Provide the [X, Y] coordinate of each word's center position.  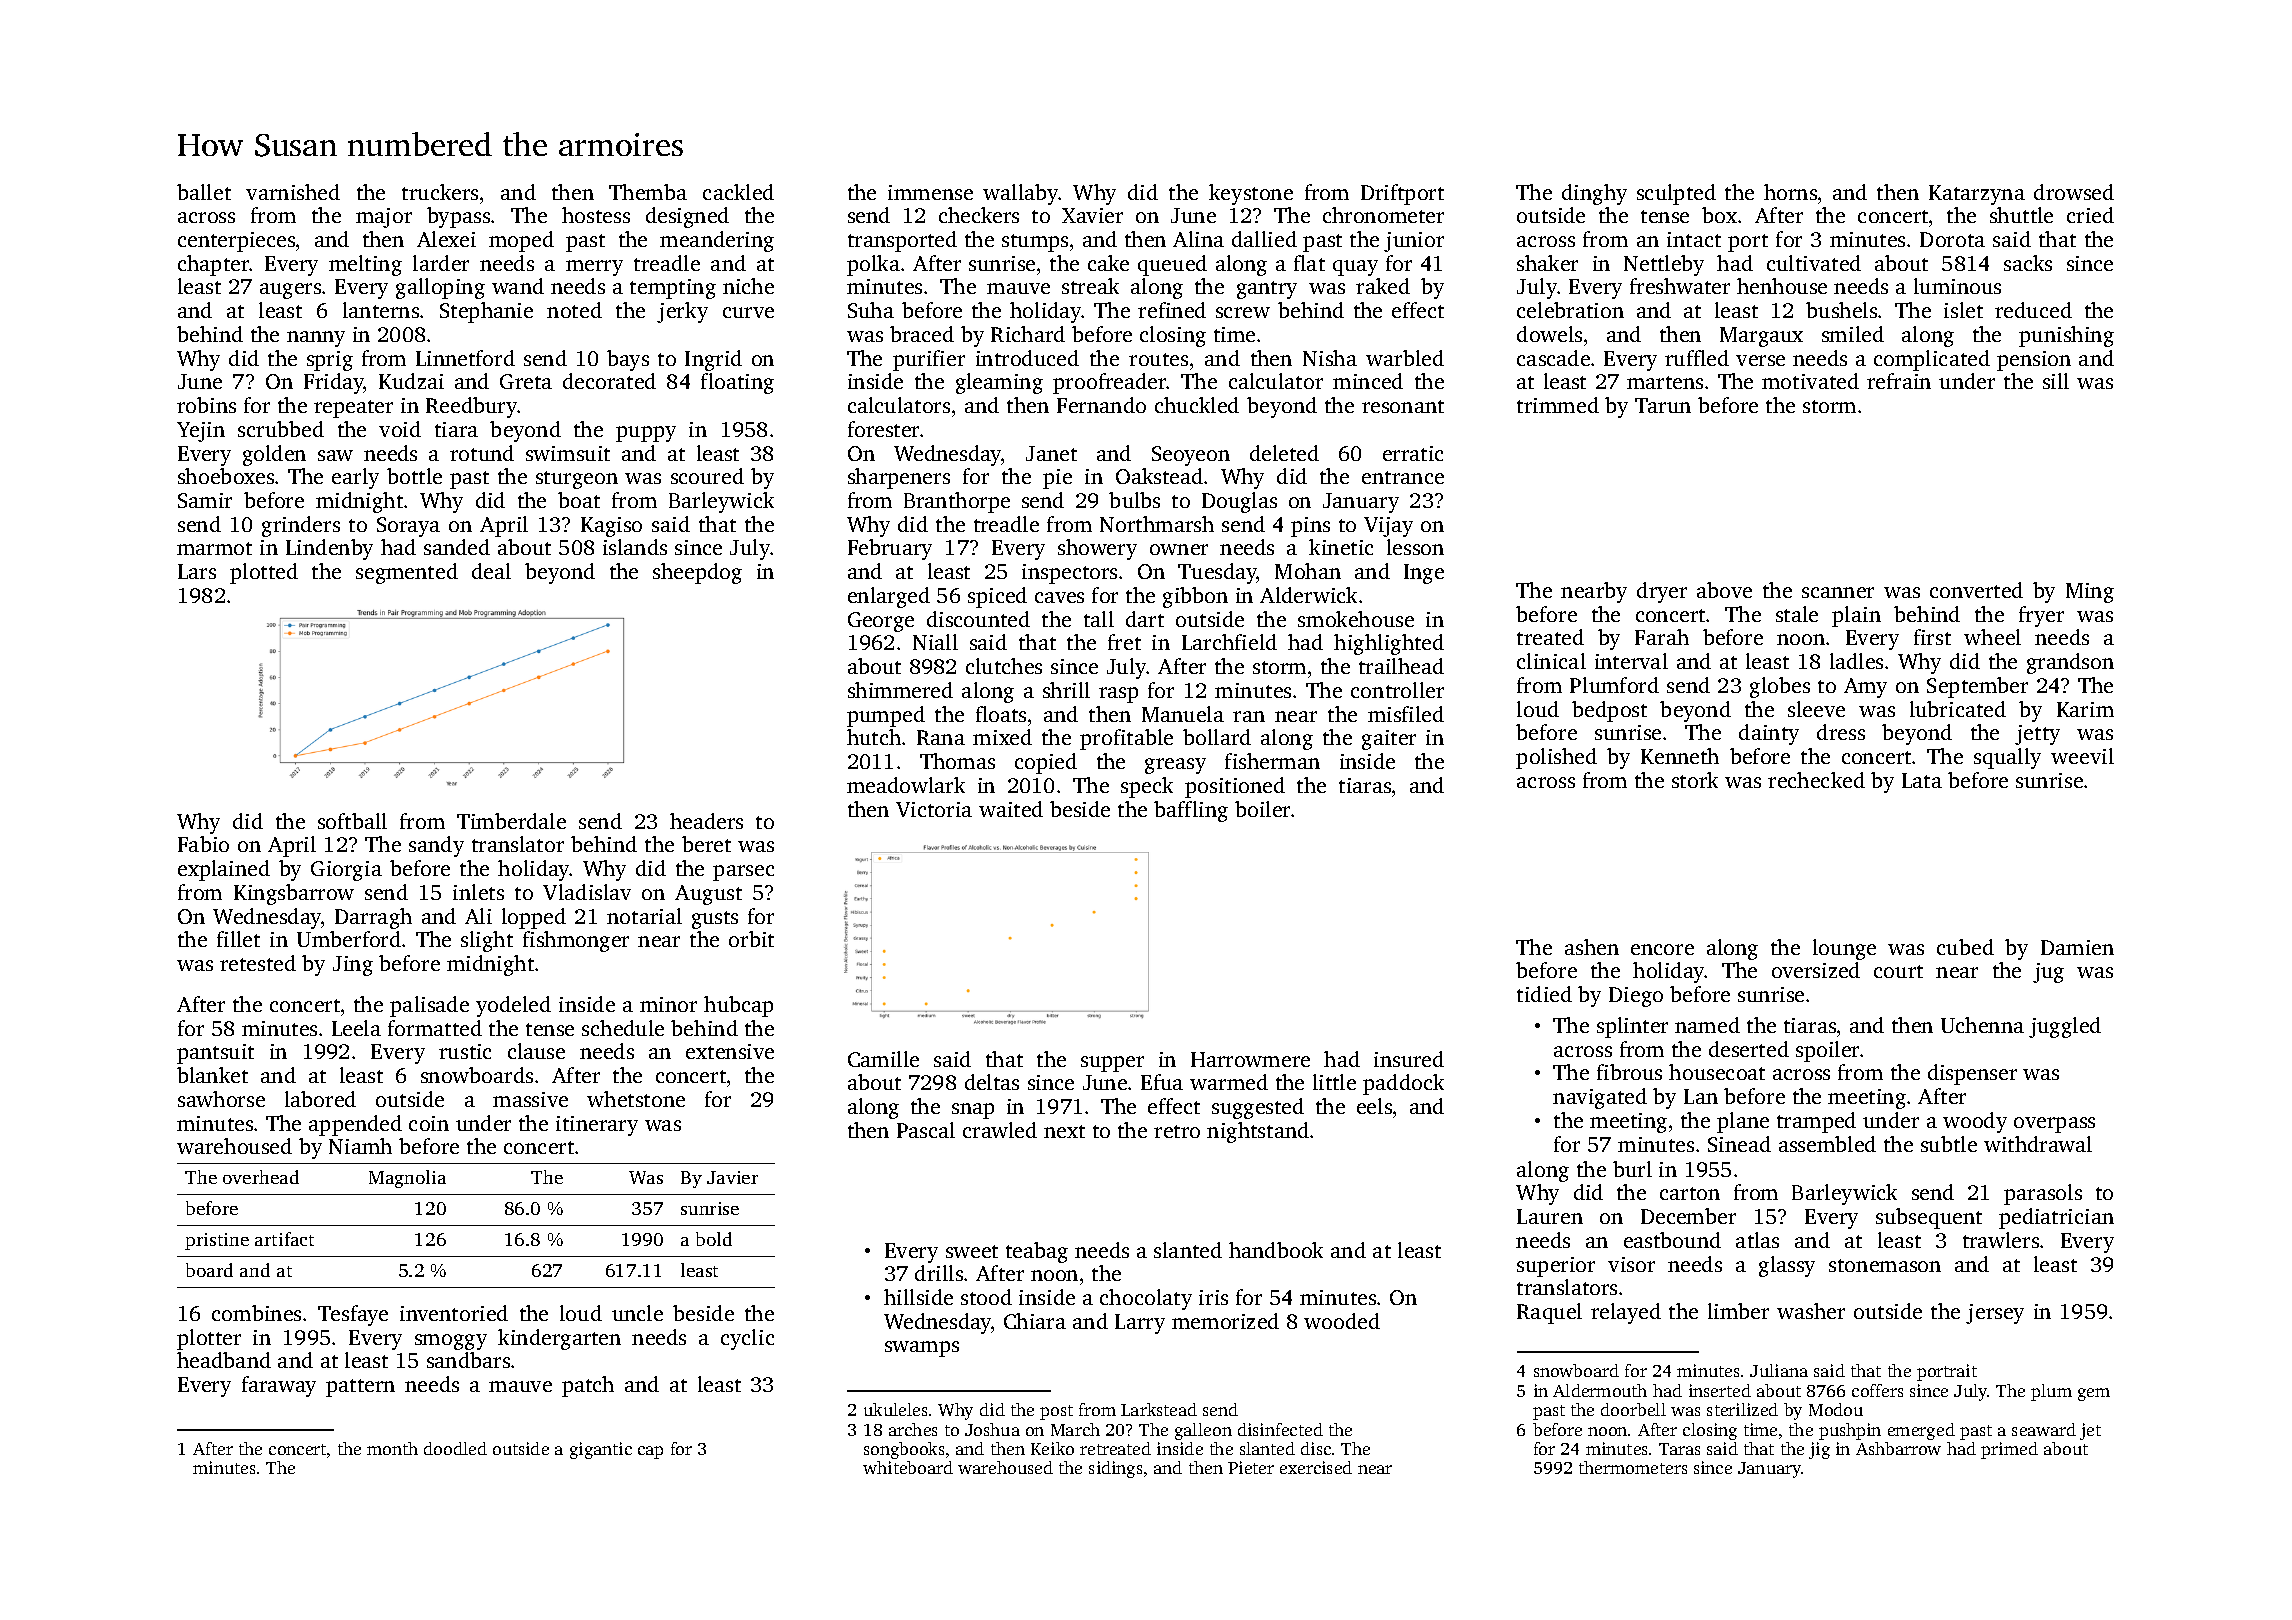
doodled [455, 1448]
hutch [874, 737]
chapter [214, 265]
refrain [1899, 381]
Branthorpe [957, 502]
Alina [1198, 239]
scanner [1838, 592]
